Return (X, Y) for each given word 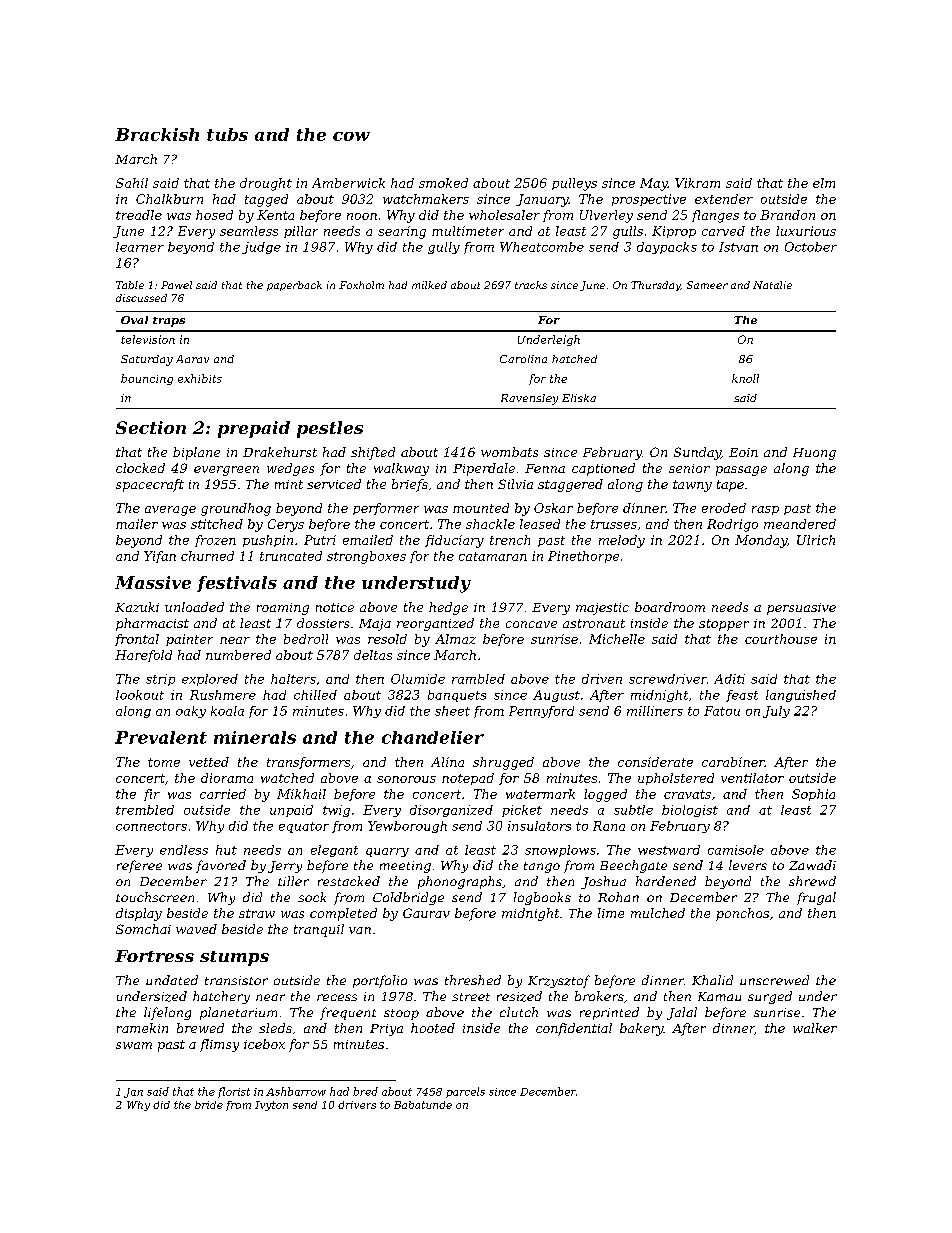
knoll (745, 378)
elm (824, 183)
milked (429, 285)
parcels (465, 1092)
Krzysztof (559, 981)
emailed (368, 540)
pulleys (574, 184)
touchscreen (155, 897)
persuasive (801, 609)
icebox (264, 1044)
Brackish (157, 134)
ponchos (742, 914)
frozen (215, 541)
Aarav (192, 359)
